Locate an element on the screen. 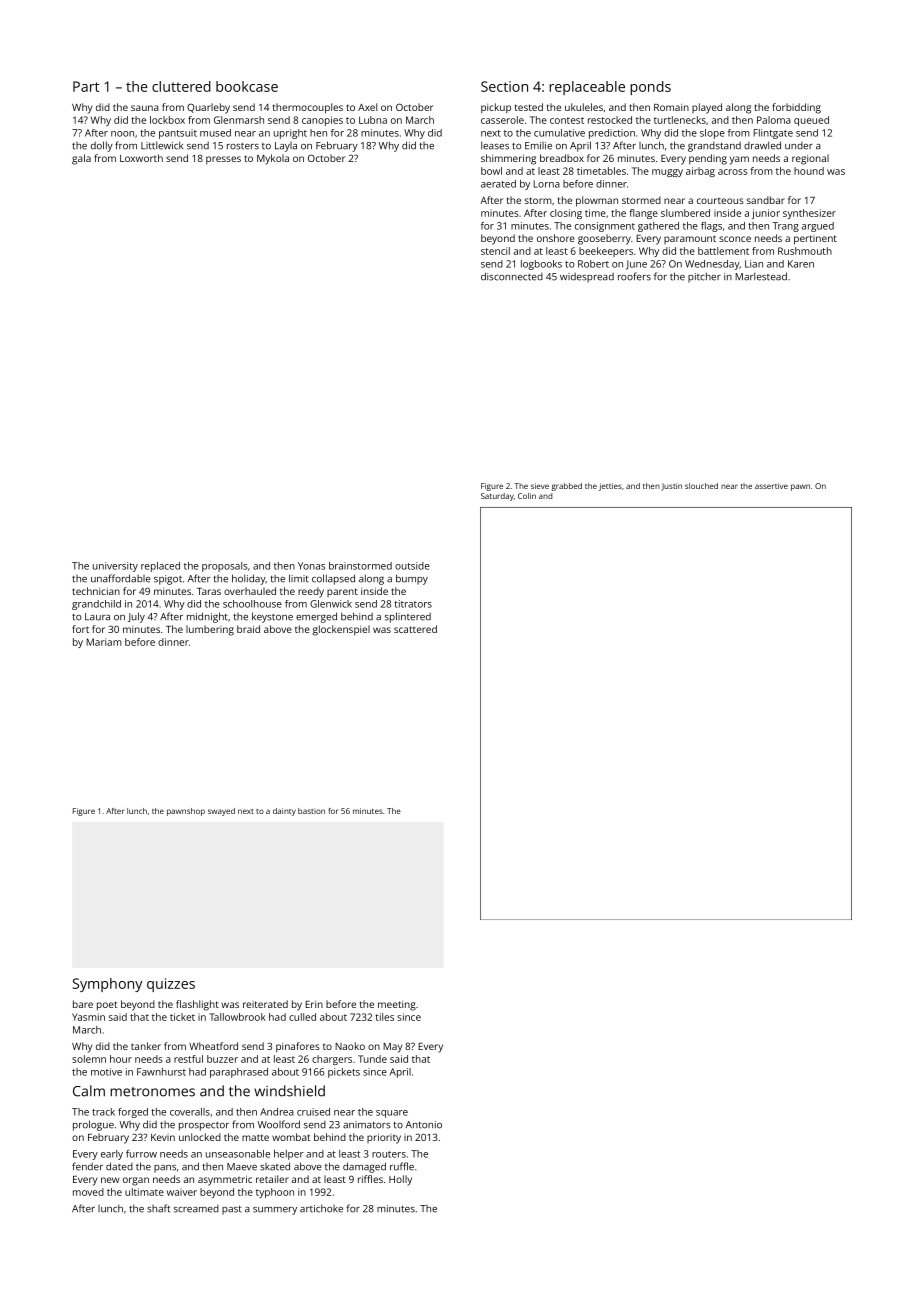 The image size is (924, 1308). thermocouples is located at coordinates (308, 108).
